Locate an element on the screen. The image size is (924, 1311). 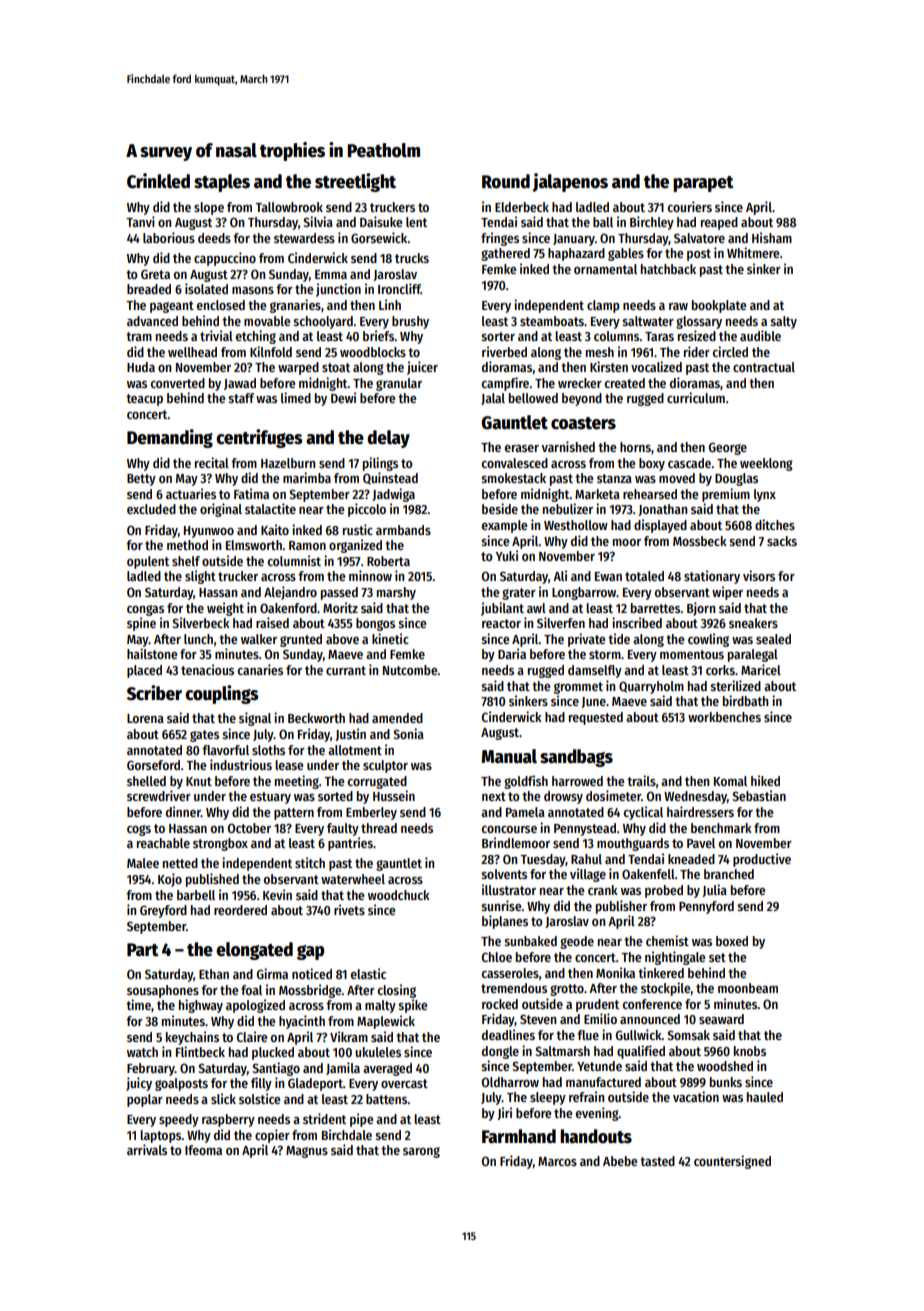
benchmark is located at coordinates (721, 828).
